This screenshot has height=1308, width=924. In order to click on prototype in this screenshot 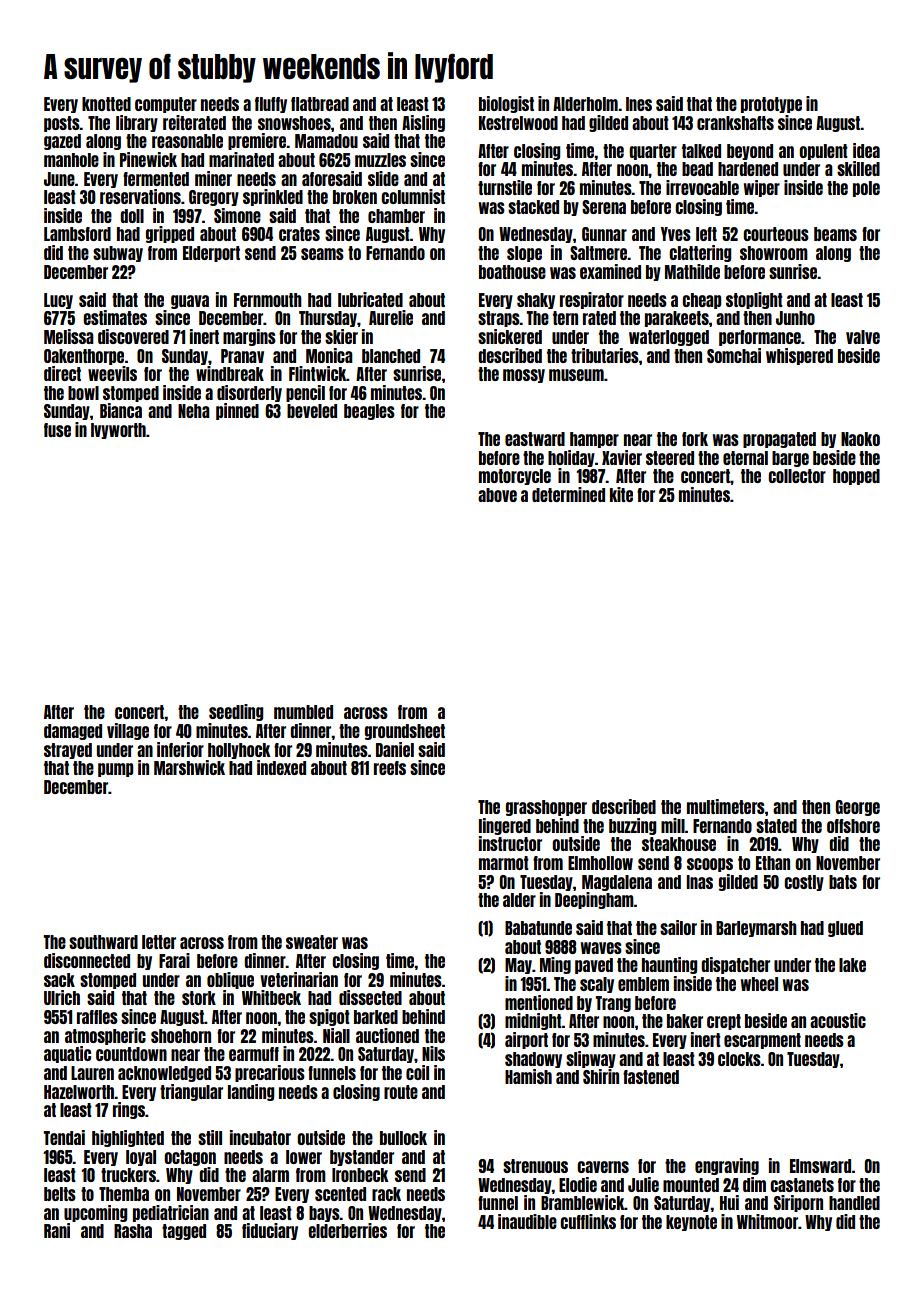, I will do `click(771, 105)`.
